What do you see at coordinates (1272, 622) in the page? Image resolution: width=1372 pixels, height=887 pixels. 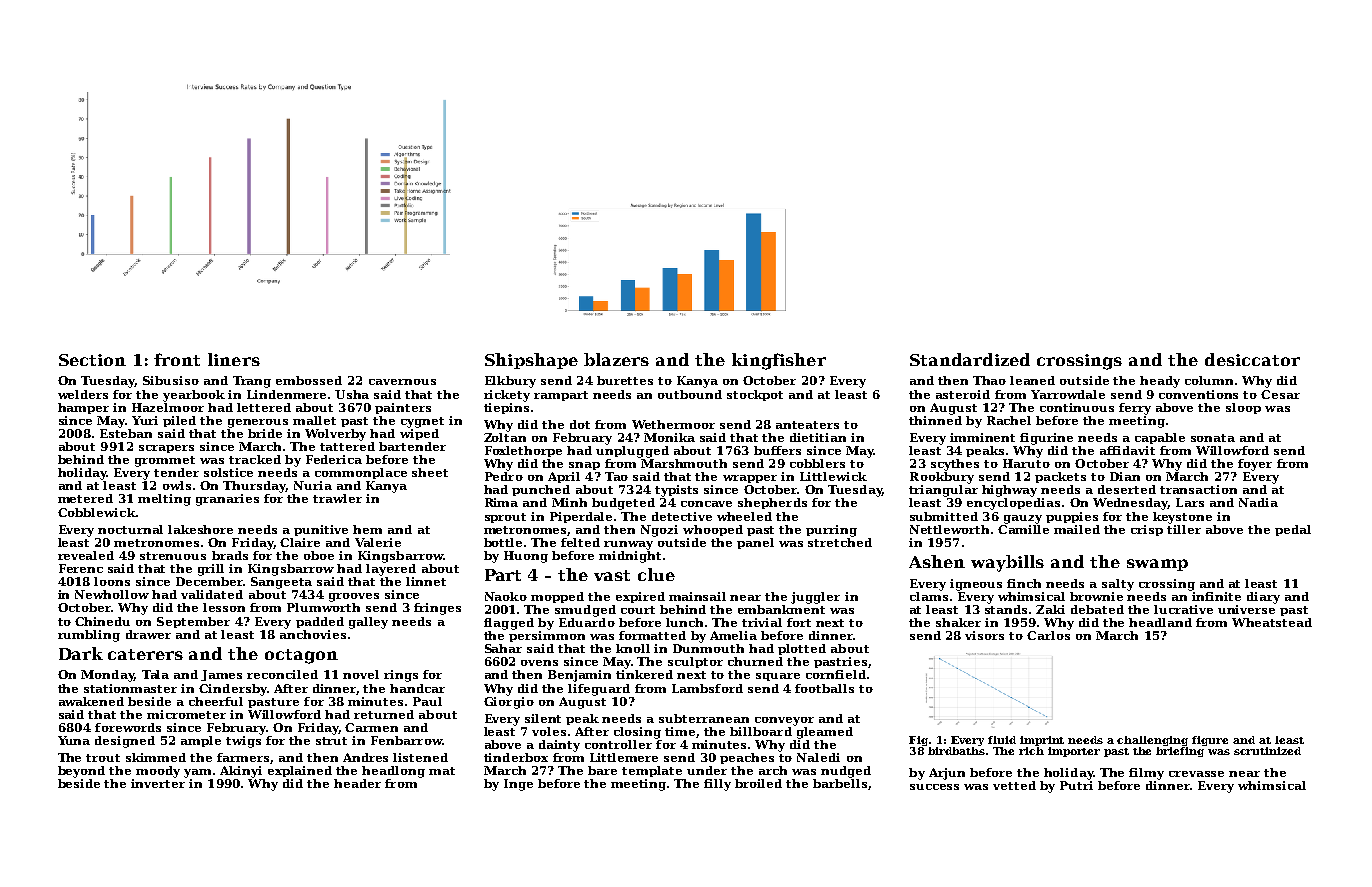 I see `Wheatstead` at bounding box center [1272, 622].
